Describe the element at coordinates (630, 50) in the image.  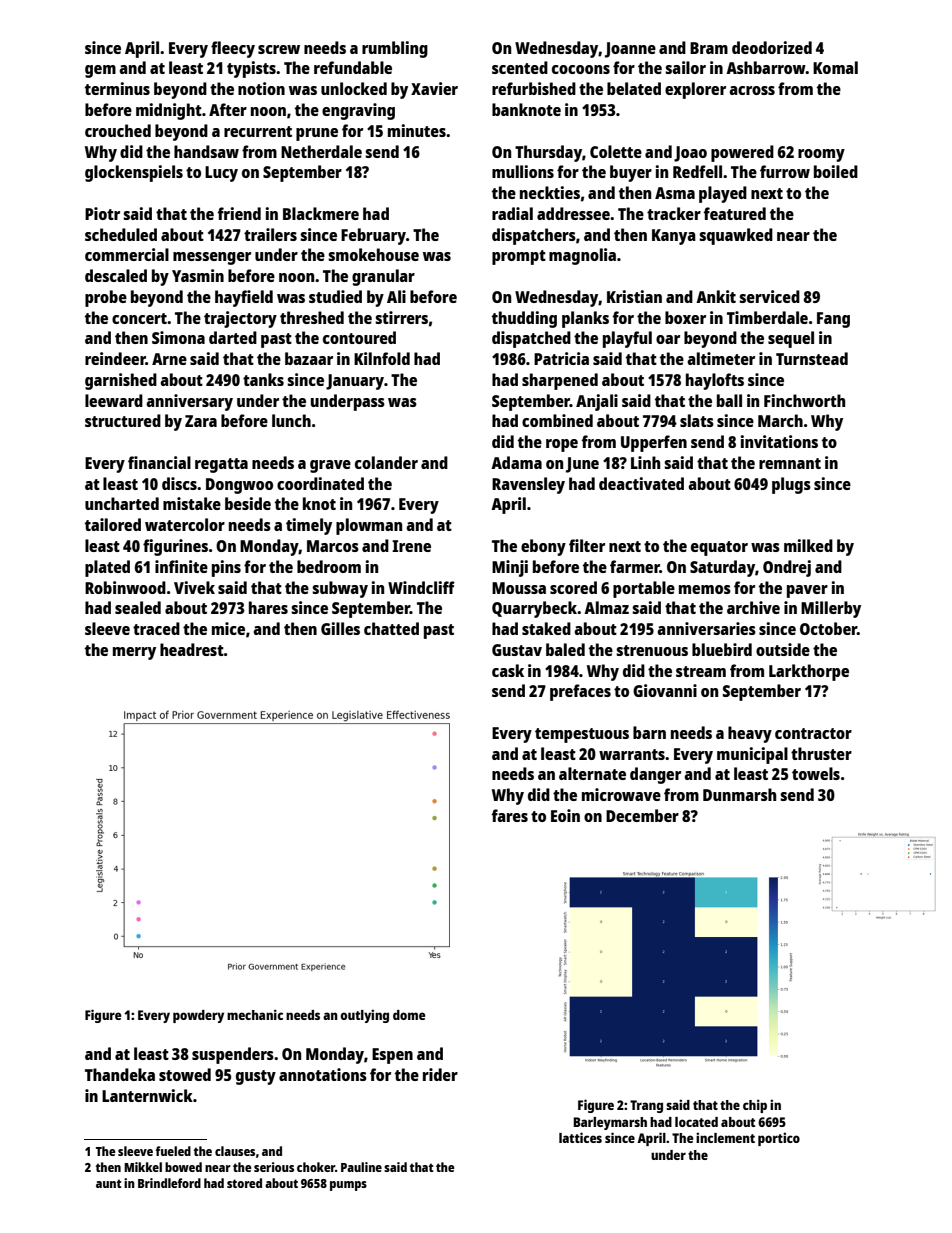
I see `Joanne` at that location.
